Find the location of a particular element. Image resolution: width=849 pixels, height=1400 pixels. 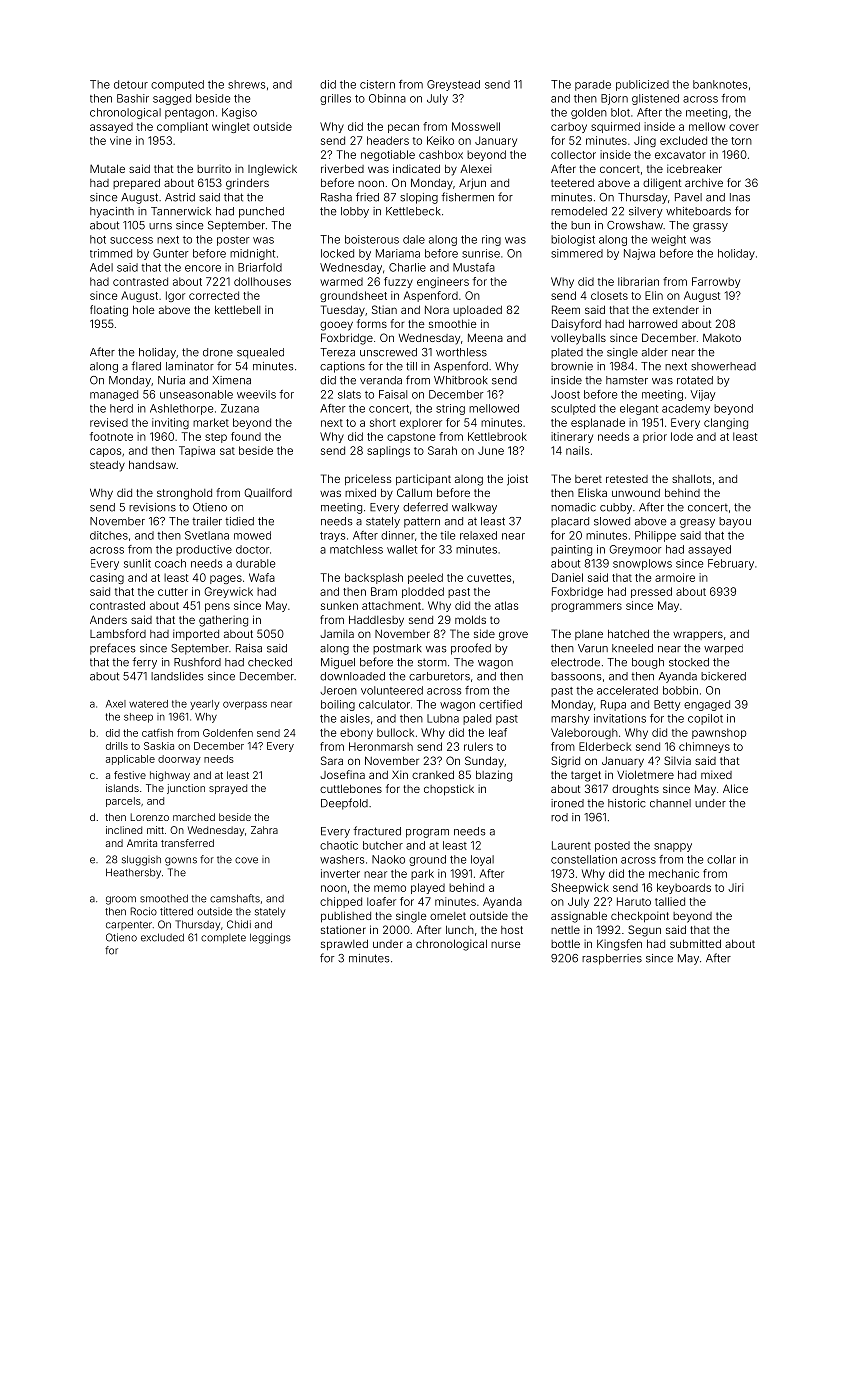

nurse is located at coordinates (506, 944).
